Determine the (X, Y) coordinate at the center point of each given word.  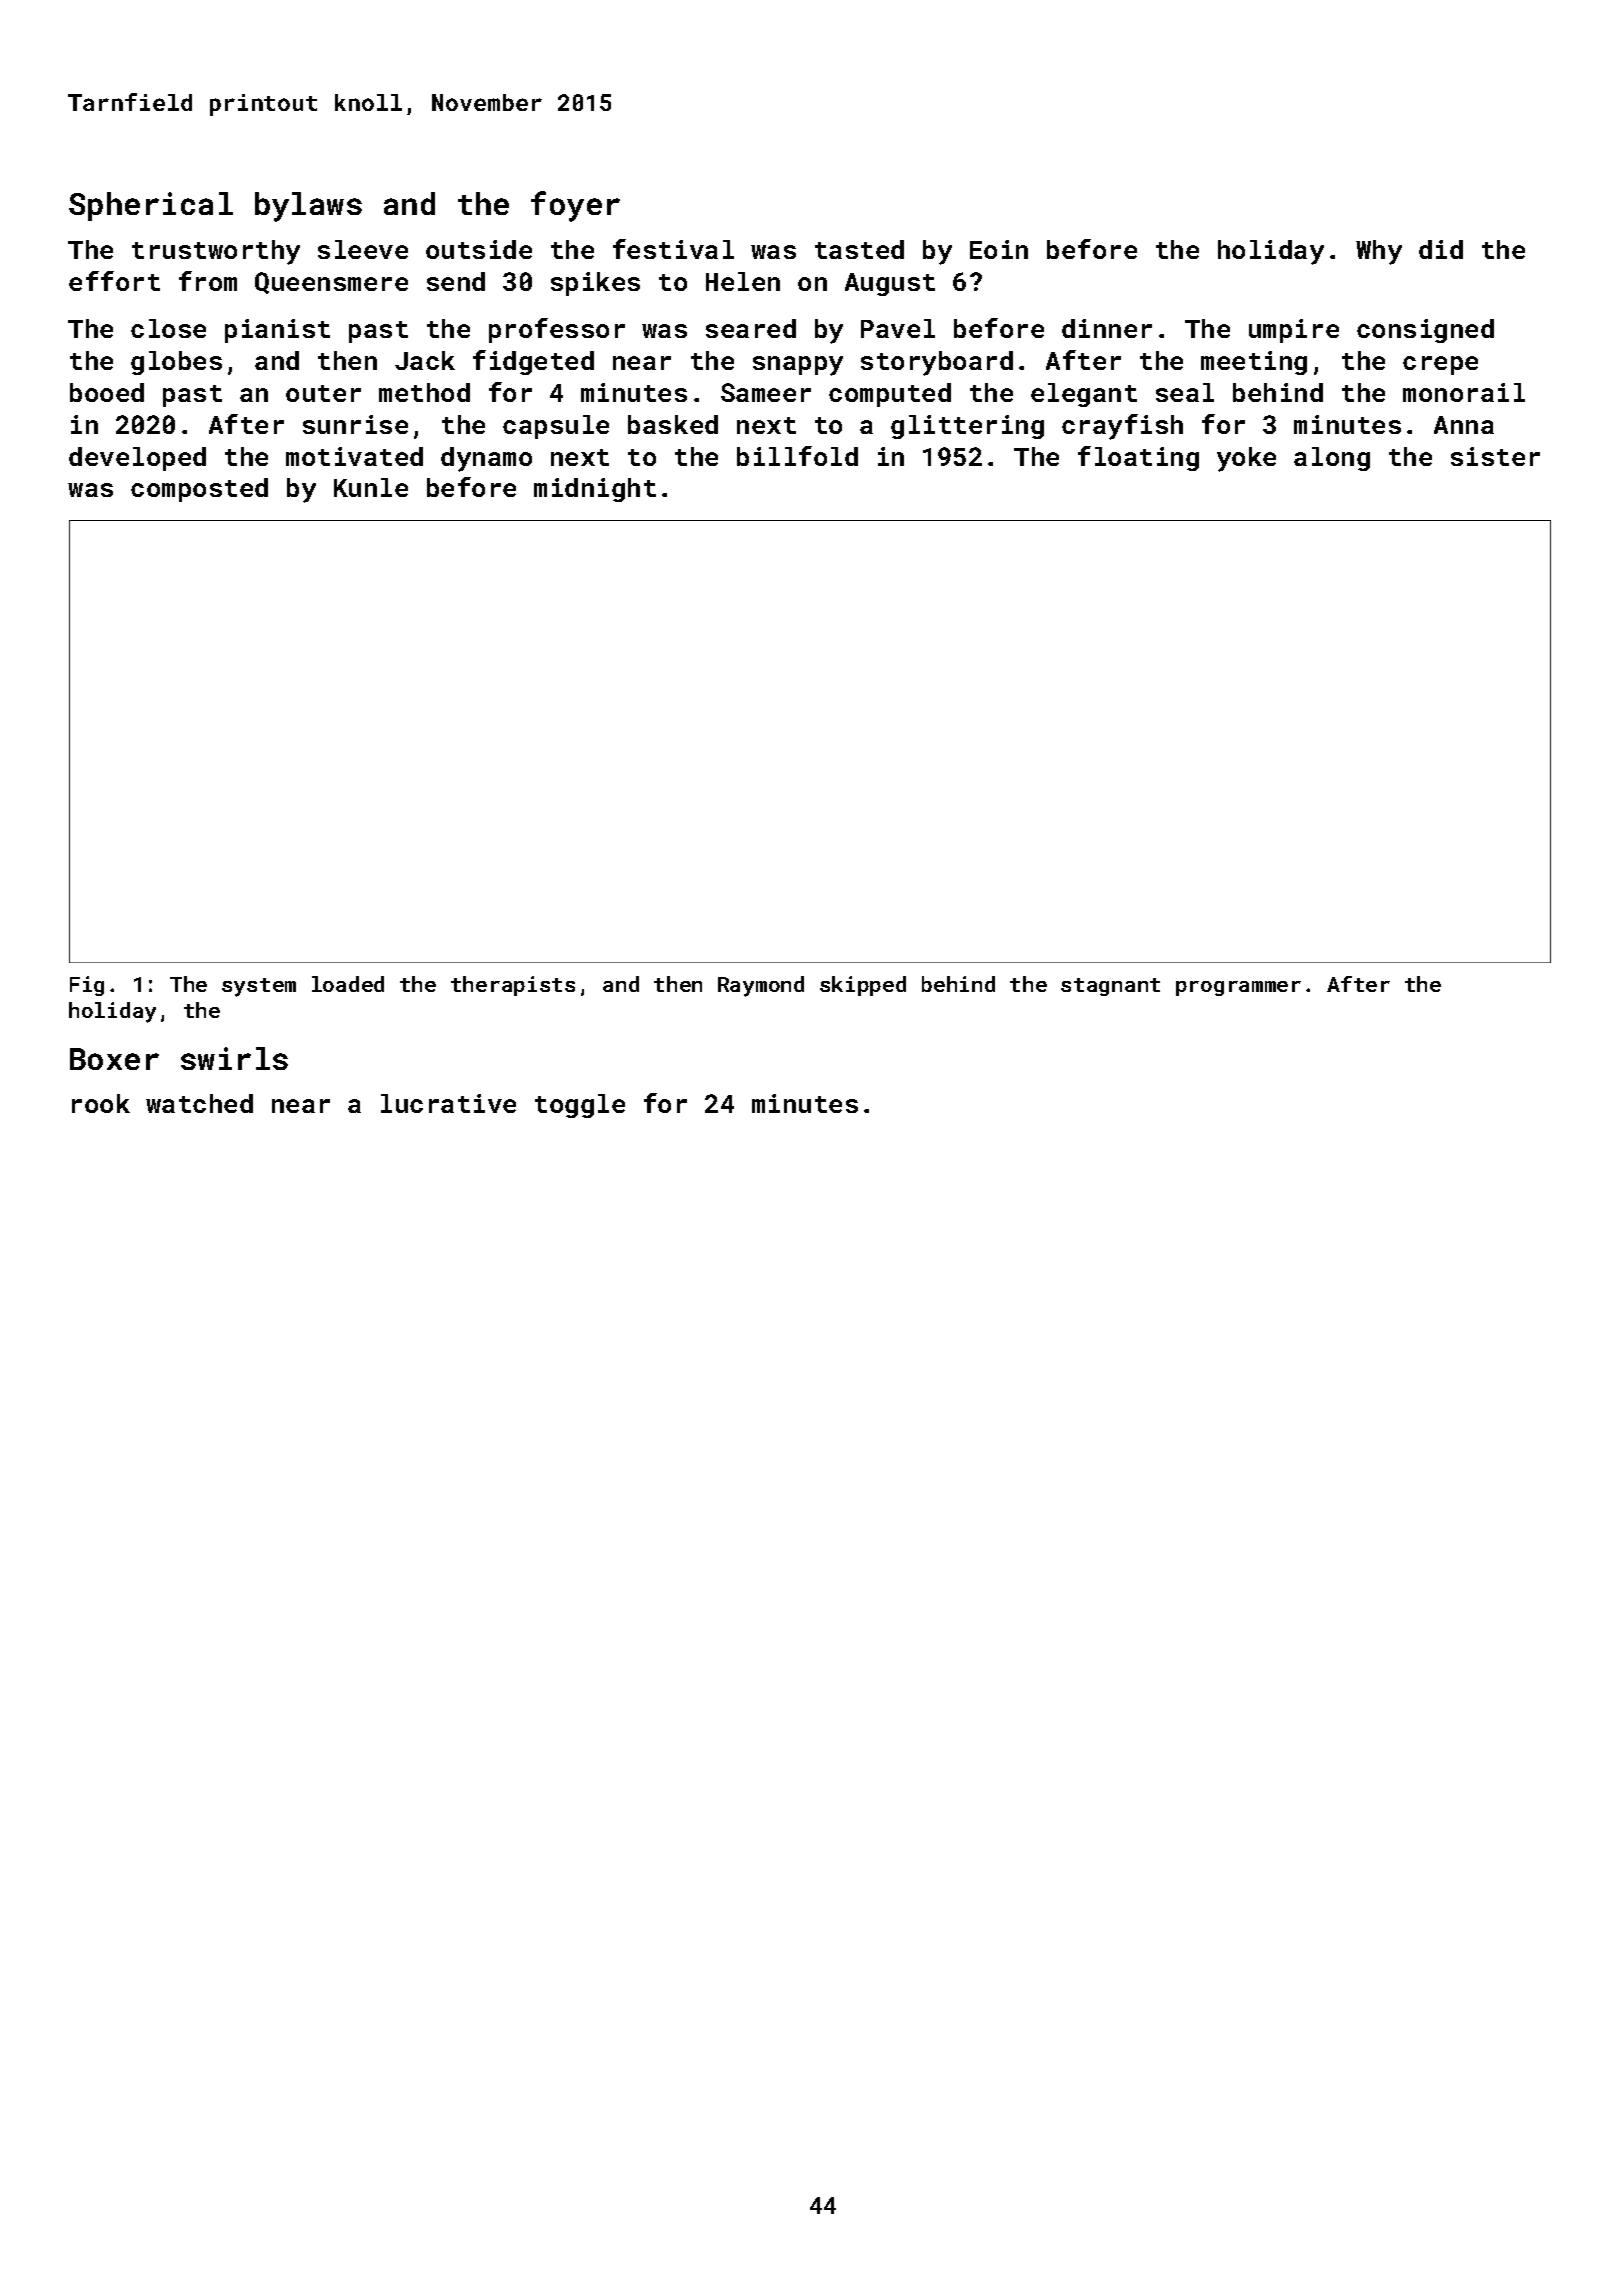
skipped (863, 986)
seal (1185, 392)
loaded (348, 984)
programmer (1238, 988)
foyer (575, 206)
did (1441, 249)
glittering (967, 427)
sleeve (363, 249)
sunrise (355, 424)
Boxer (114, 1059)
